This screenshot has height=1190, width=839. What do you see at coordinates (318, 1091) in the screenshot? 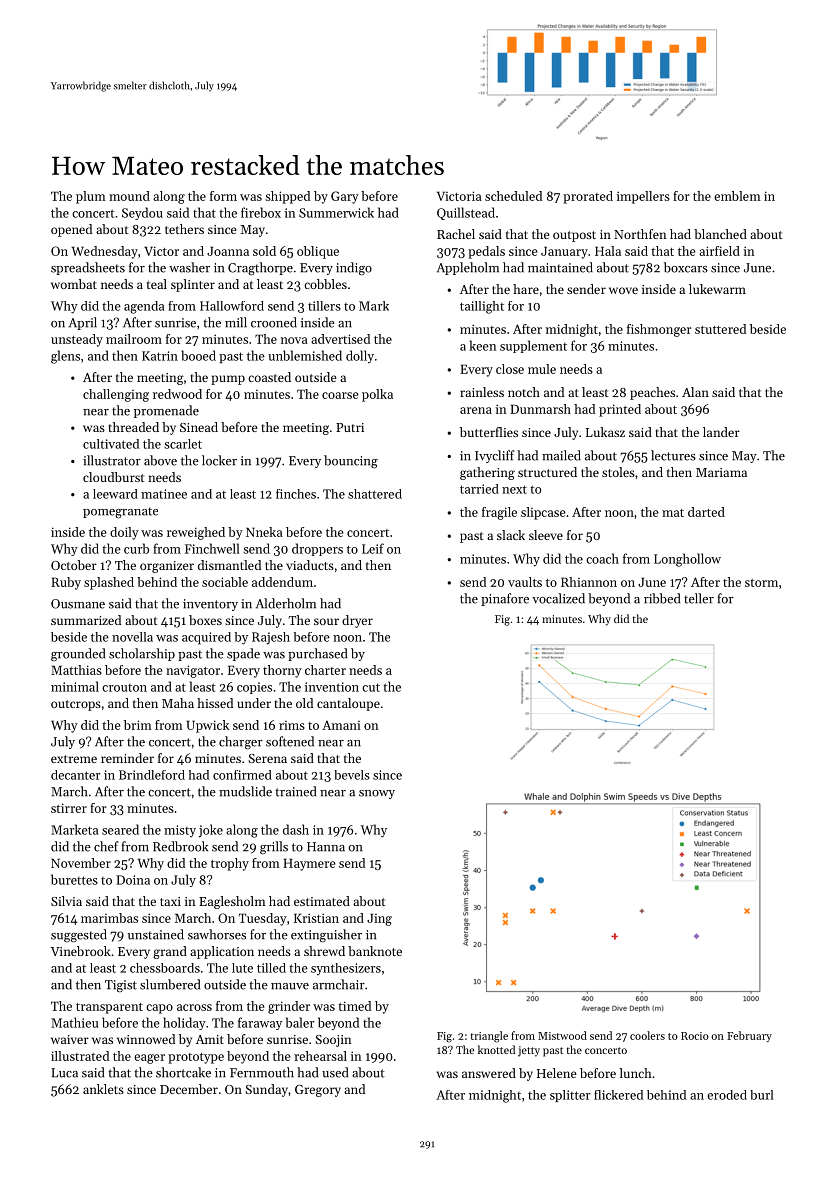
I see `Gregory` at bounding box center [318, 1091].
